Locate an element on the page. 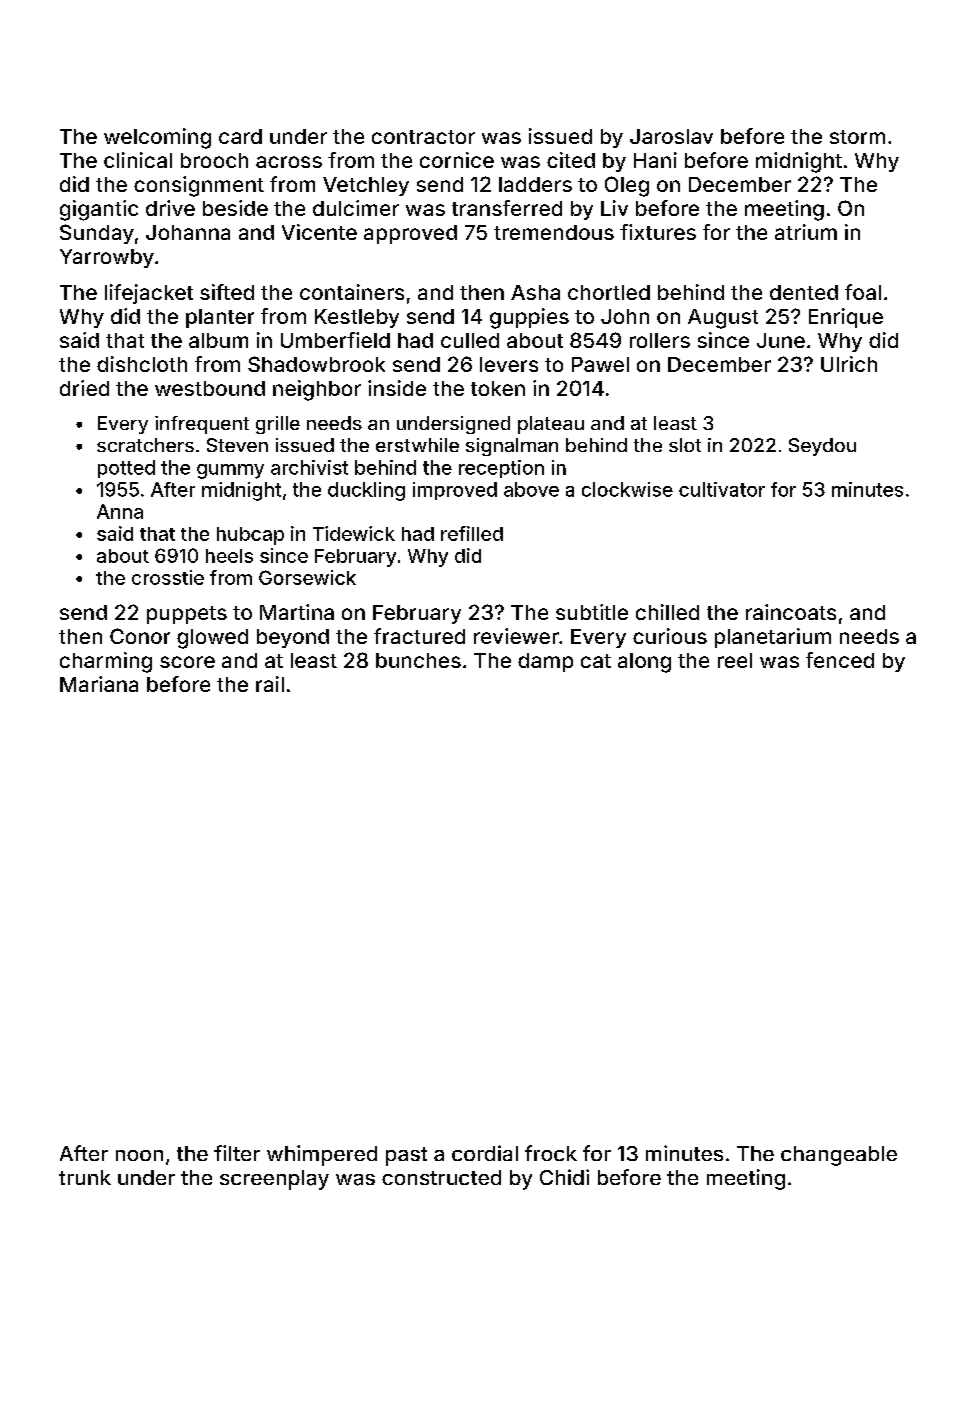 This page has height=1414, width=977. frock is located at coordinates (551, 1153).
